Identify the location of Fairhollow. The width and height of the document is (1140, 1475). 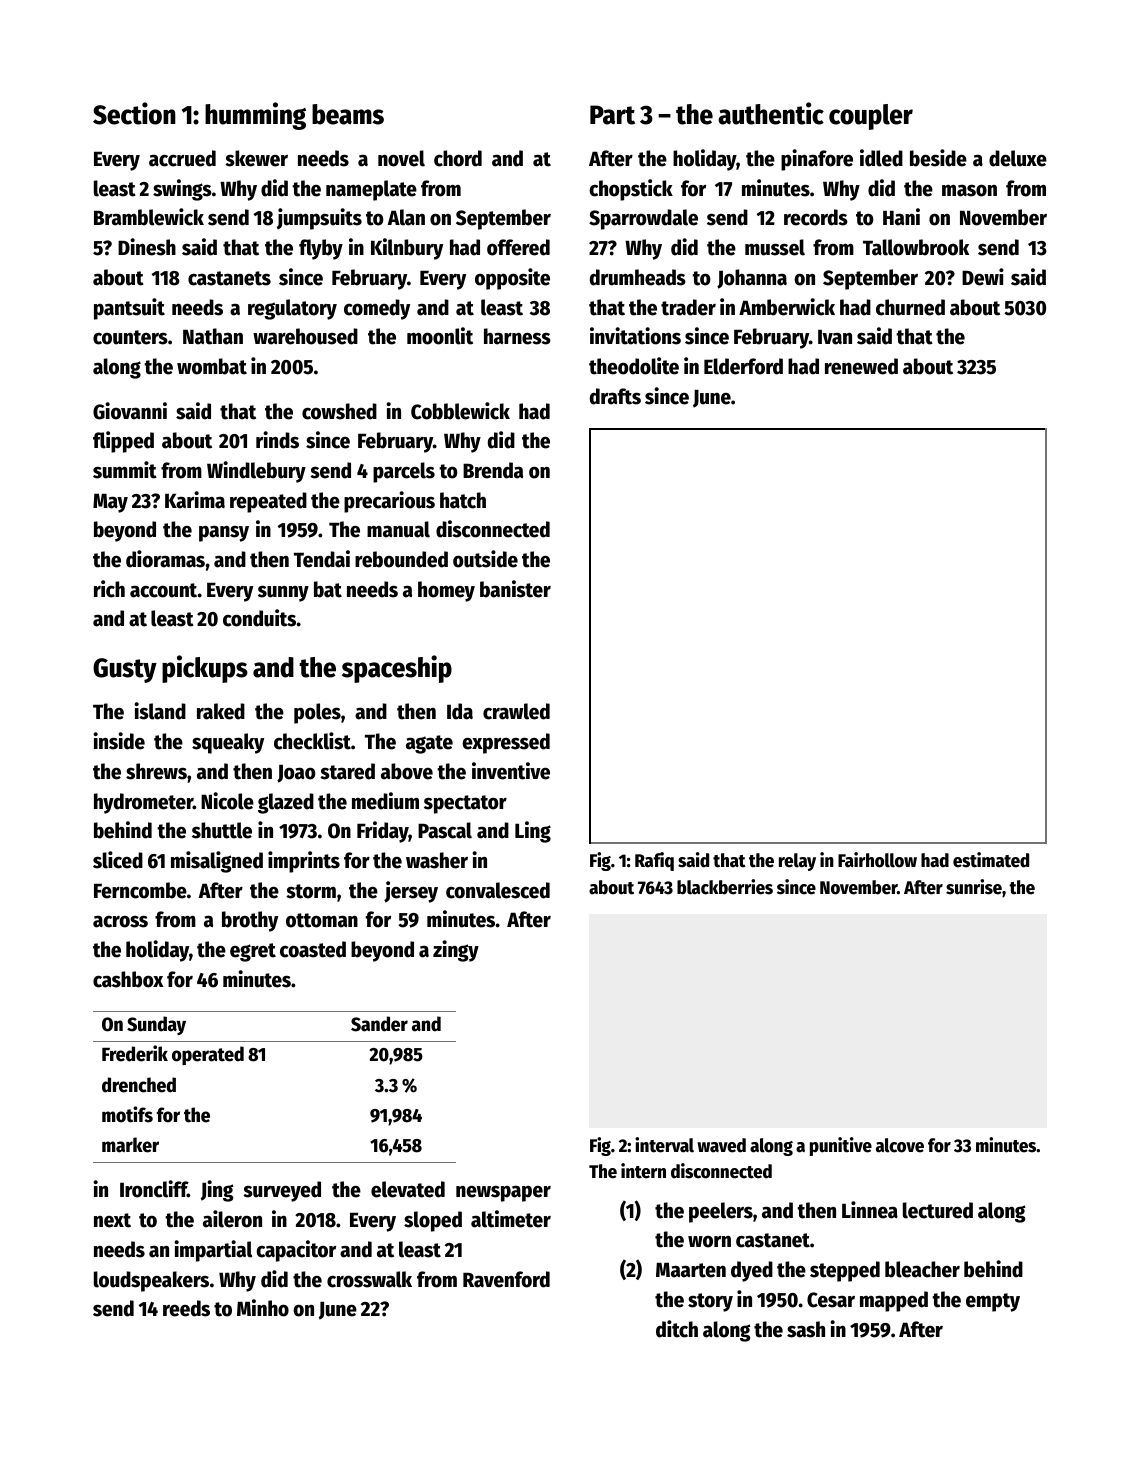
(877, 860).
